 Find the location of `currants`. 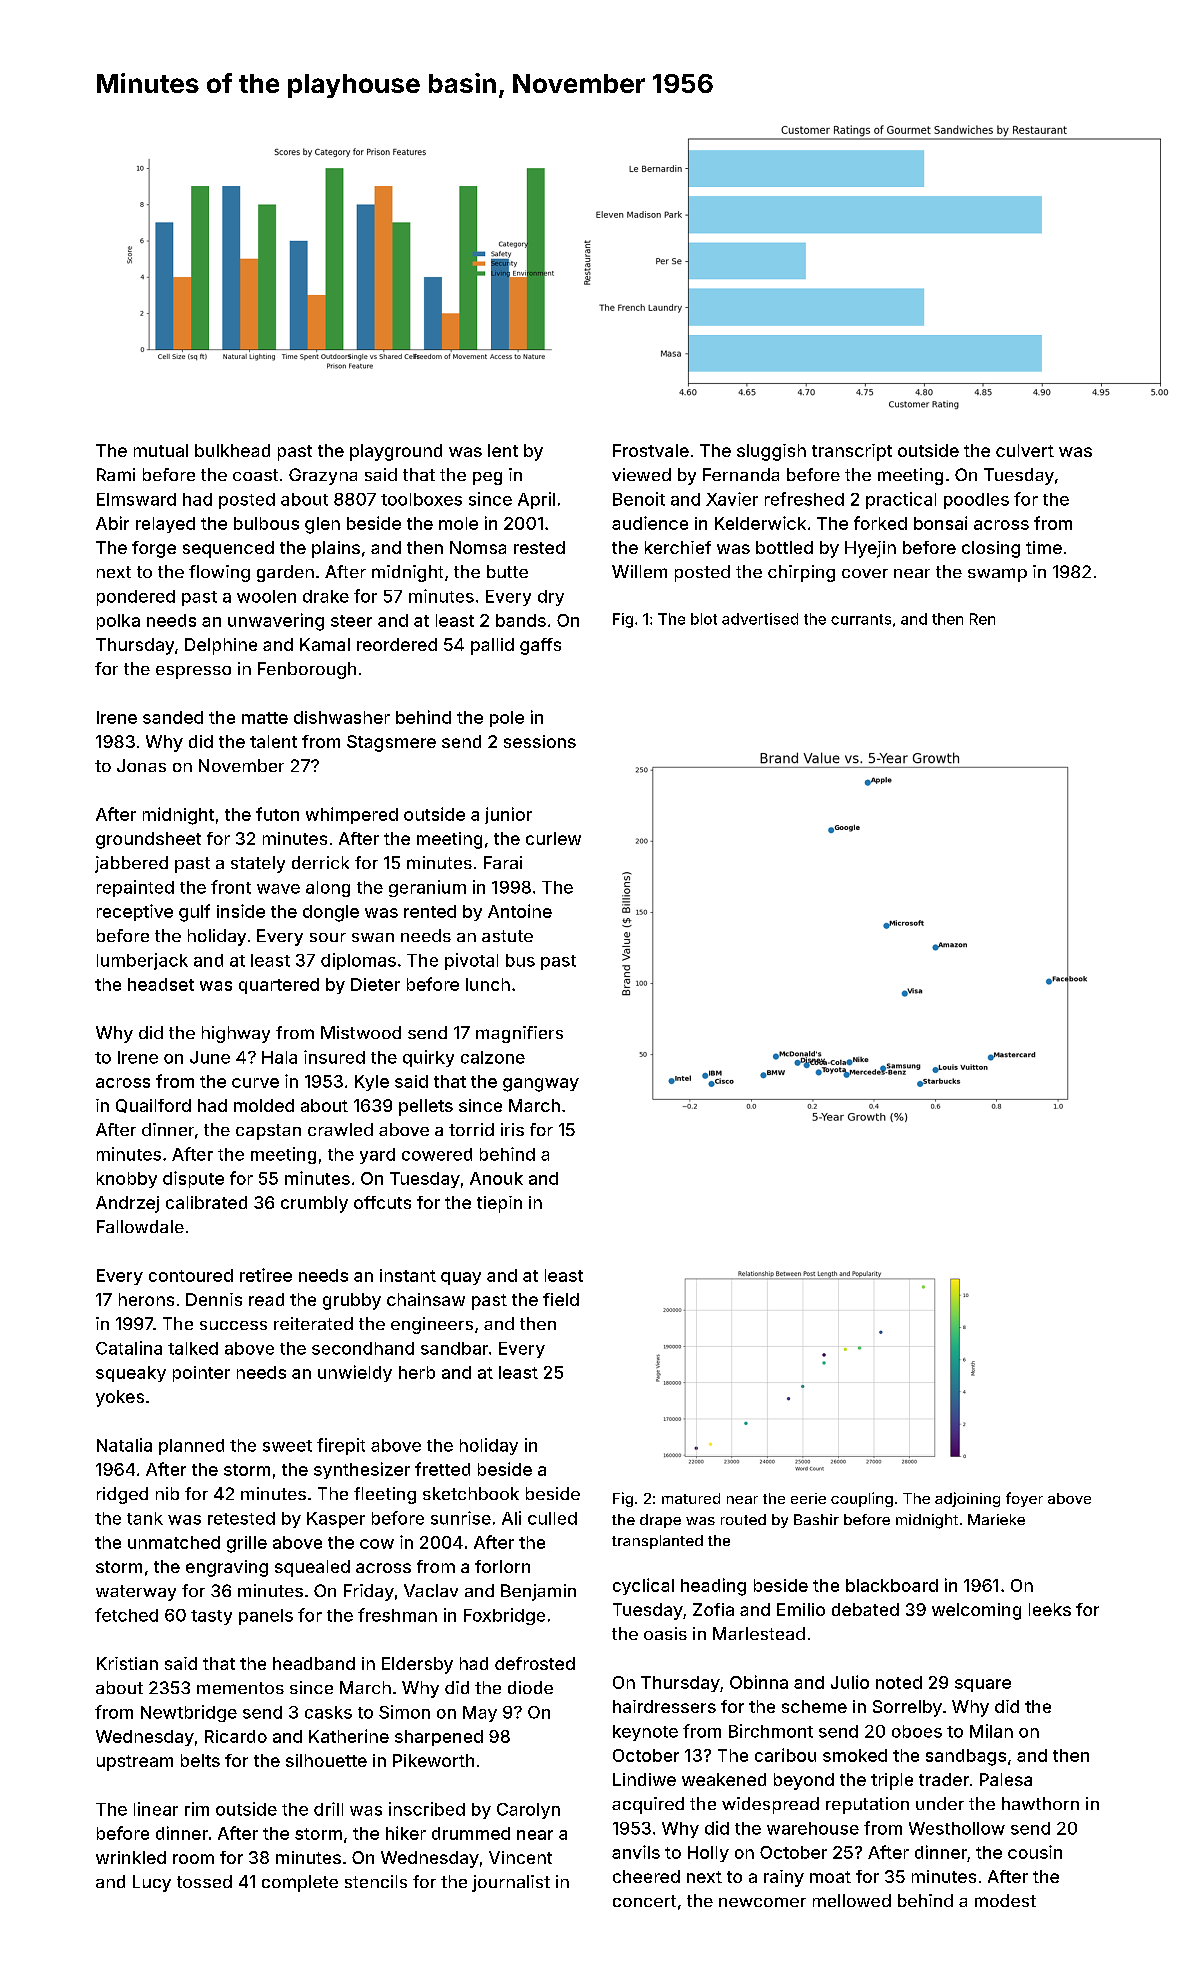

currants is located at coordinates (861, 619).
